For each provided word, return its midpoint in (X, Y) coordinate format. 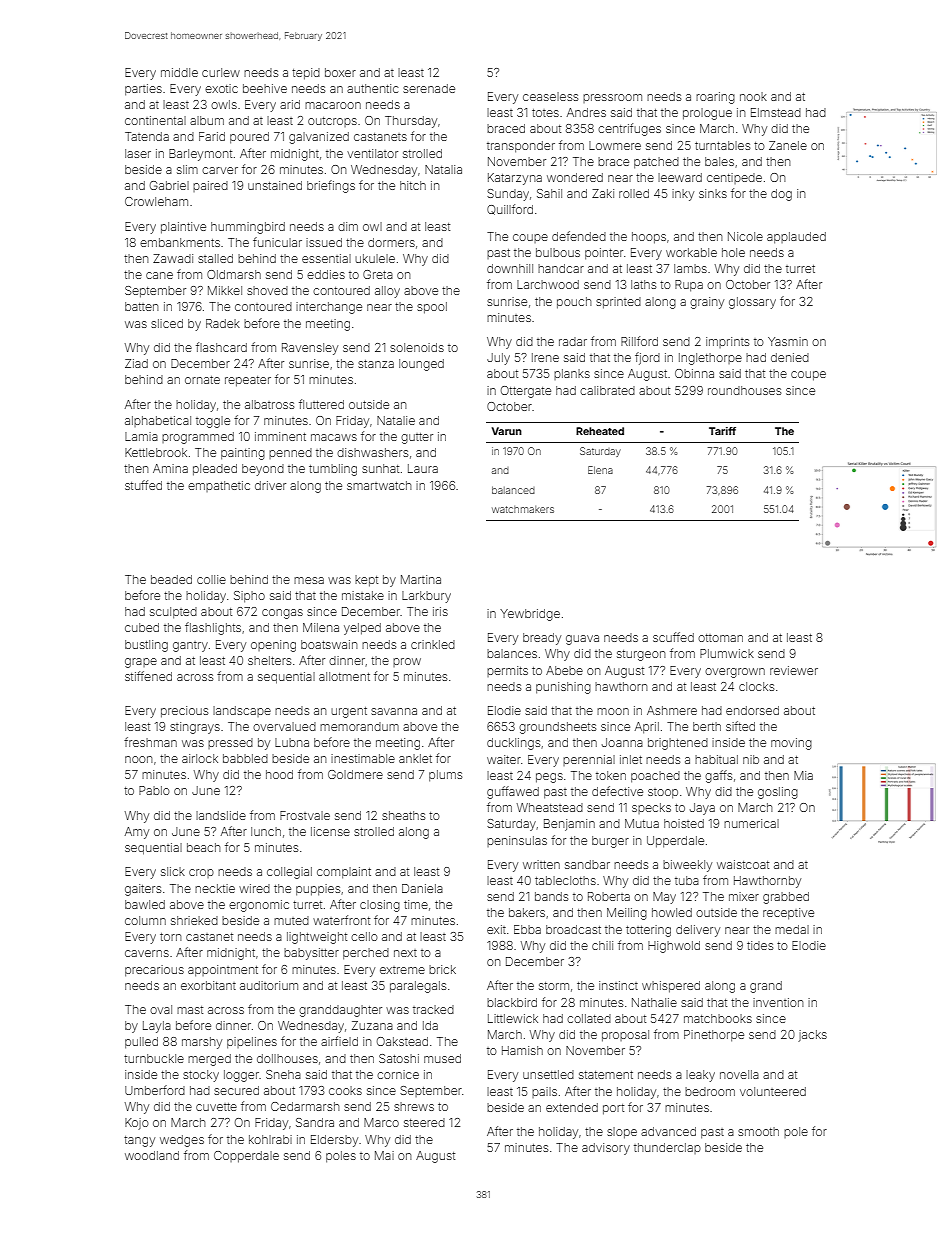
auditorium (269, 985)
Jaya (702, 809)
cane (159, 275)
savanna (394, 711)
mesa (309, 580)
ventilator (372, 153)
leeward (680, 177)
